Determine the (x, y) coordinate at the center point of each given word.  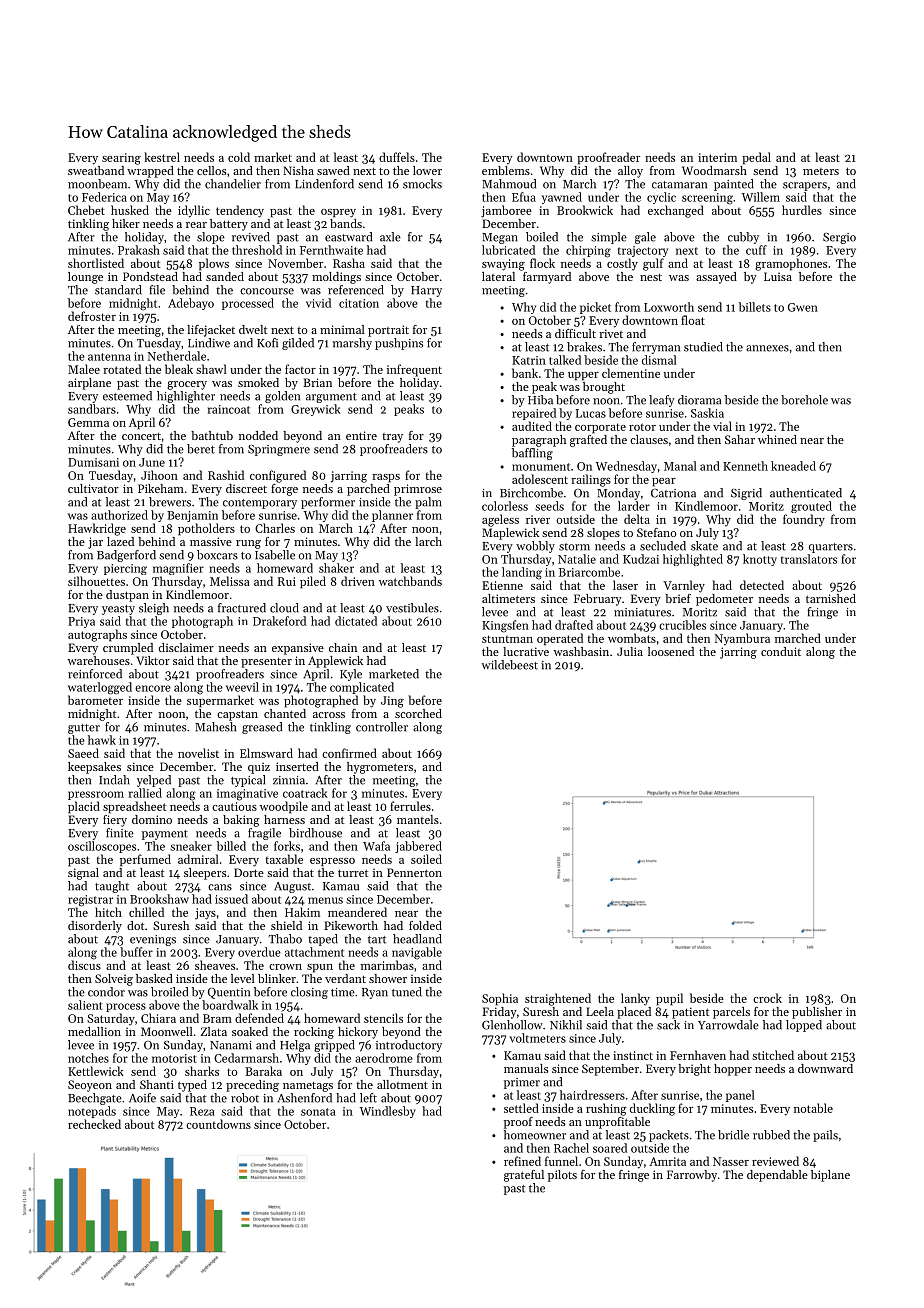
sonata (318, 1112)
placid (84, 807)
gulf (653, 264)
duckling (652, 1109)
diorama (699, 400)
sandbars (92, 409)
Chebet (86, 210)
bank (525, 373)
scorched (418, 713)
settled (521, 1108)
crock (767, 998)
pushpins (399, 344)
